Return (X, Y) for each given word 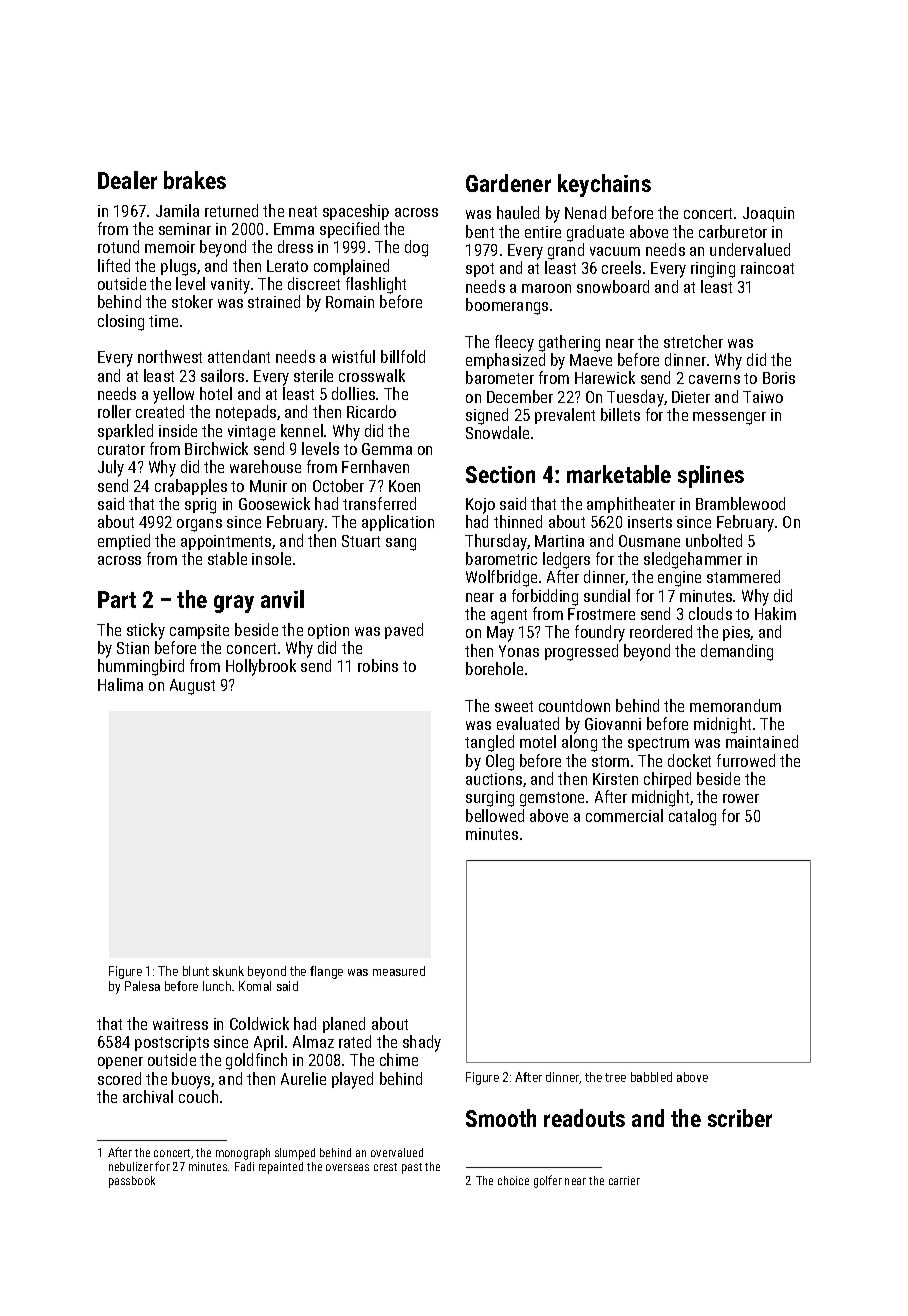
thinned (518, 521)
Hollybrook (261, 667)
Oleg (500, 762)
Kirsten (615, 779)
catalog (692, 817)
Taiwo (763, 397)
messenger (729, 418)
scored (119, 1078)
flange (326, 972)
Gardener (508, 183)
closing (121, 322)
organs (199, 525)
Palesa (142, 986)
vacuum (615, 251)
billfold (403, 356)
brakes (195, 180)
